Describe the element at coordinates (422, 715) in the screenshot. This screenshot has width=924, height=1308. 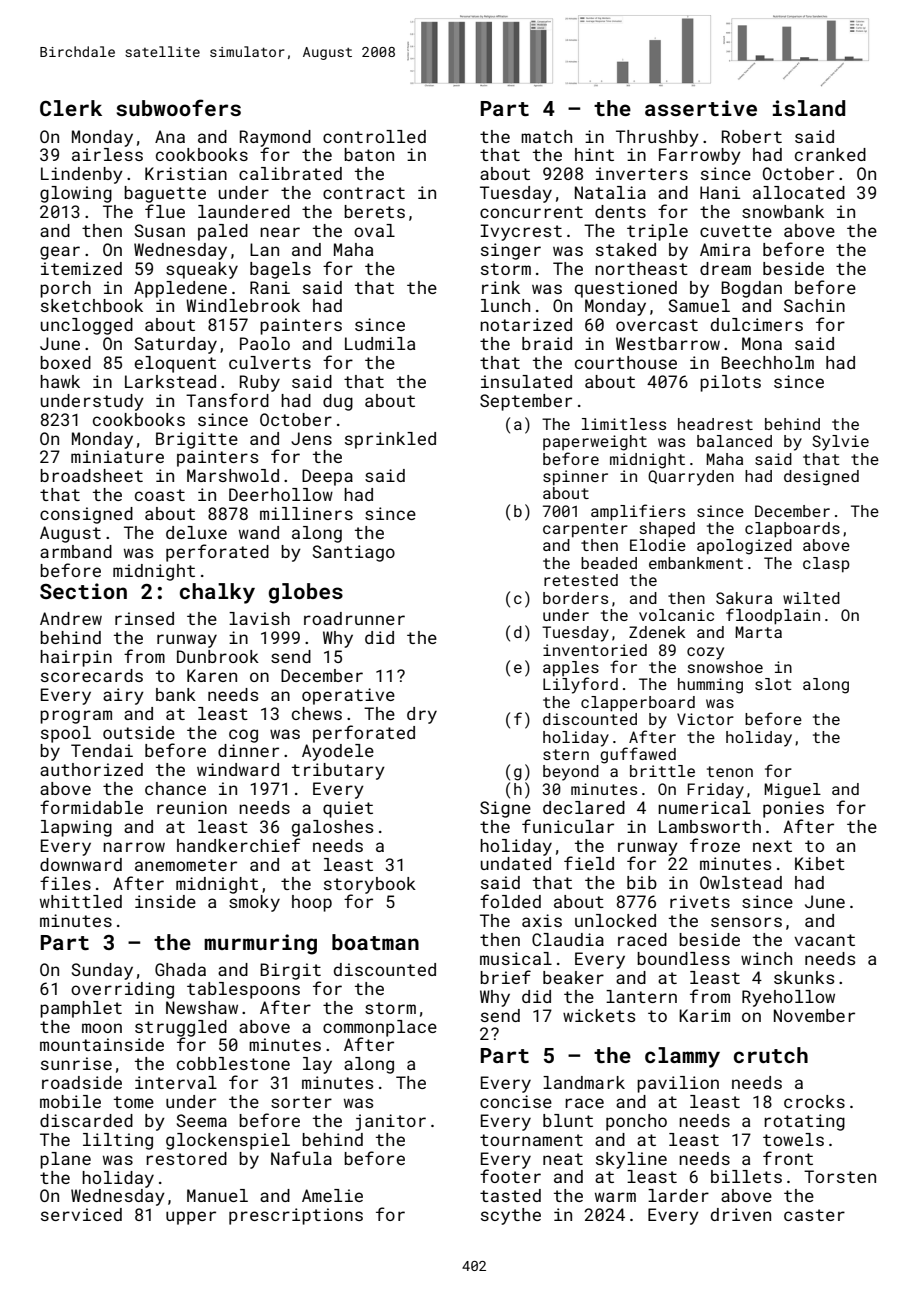
I see `dry` at that location.
